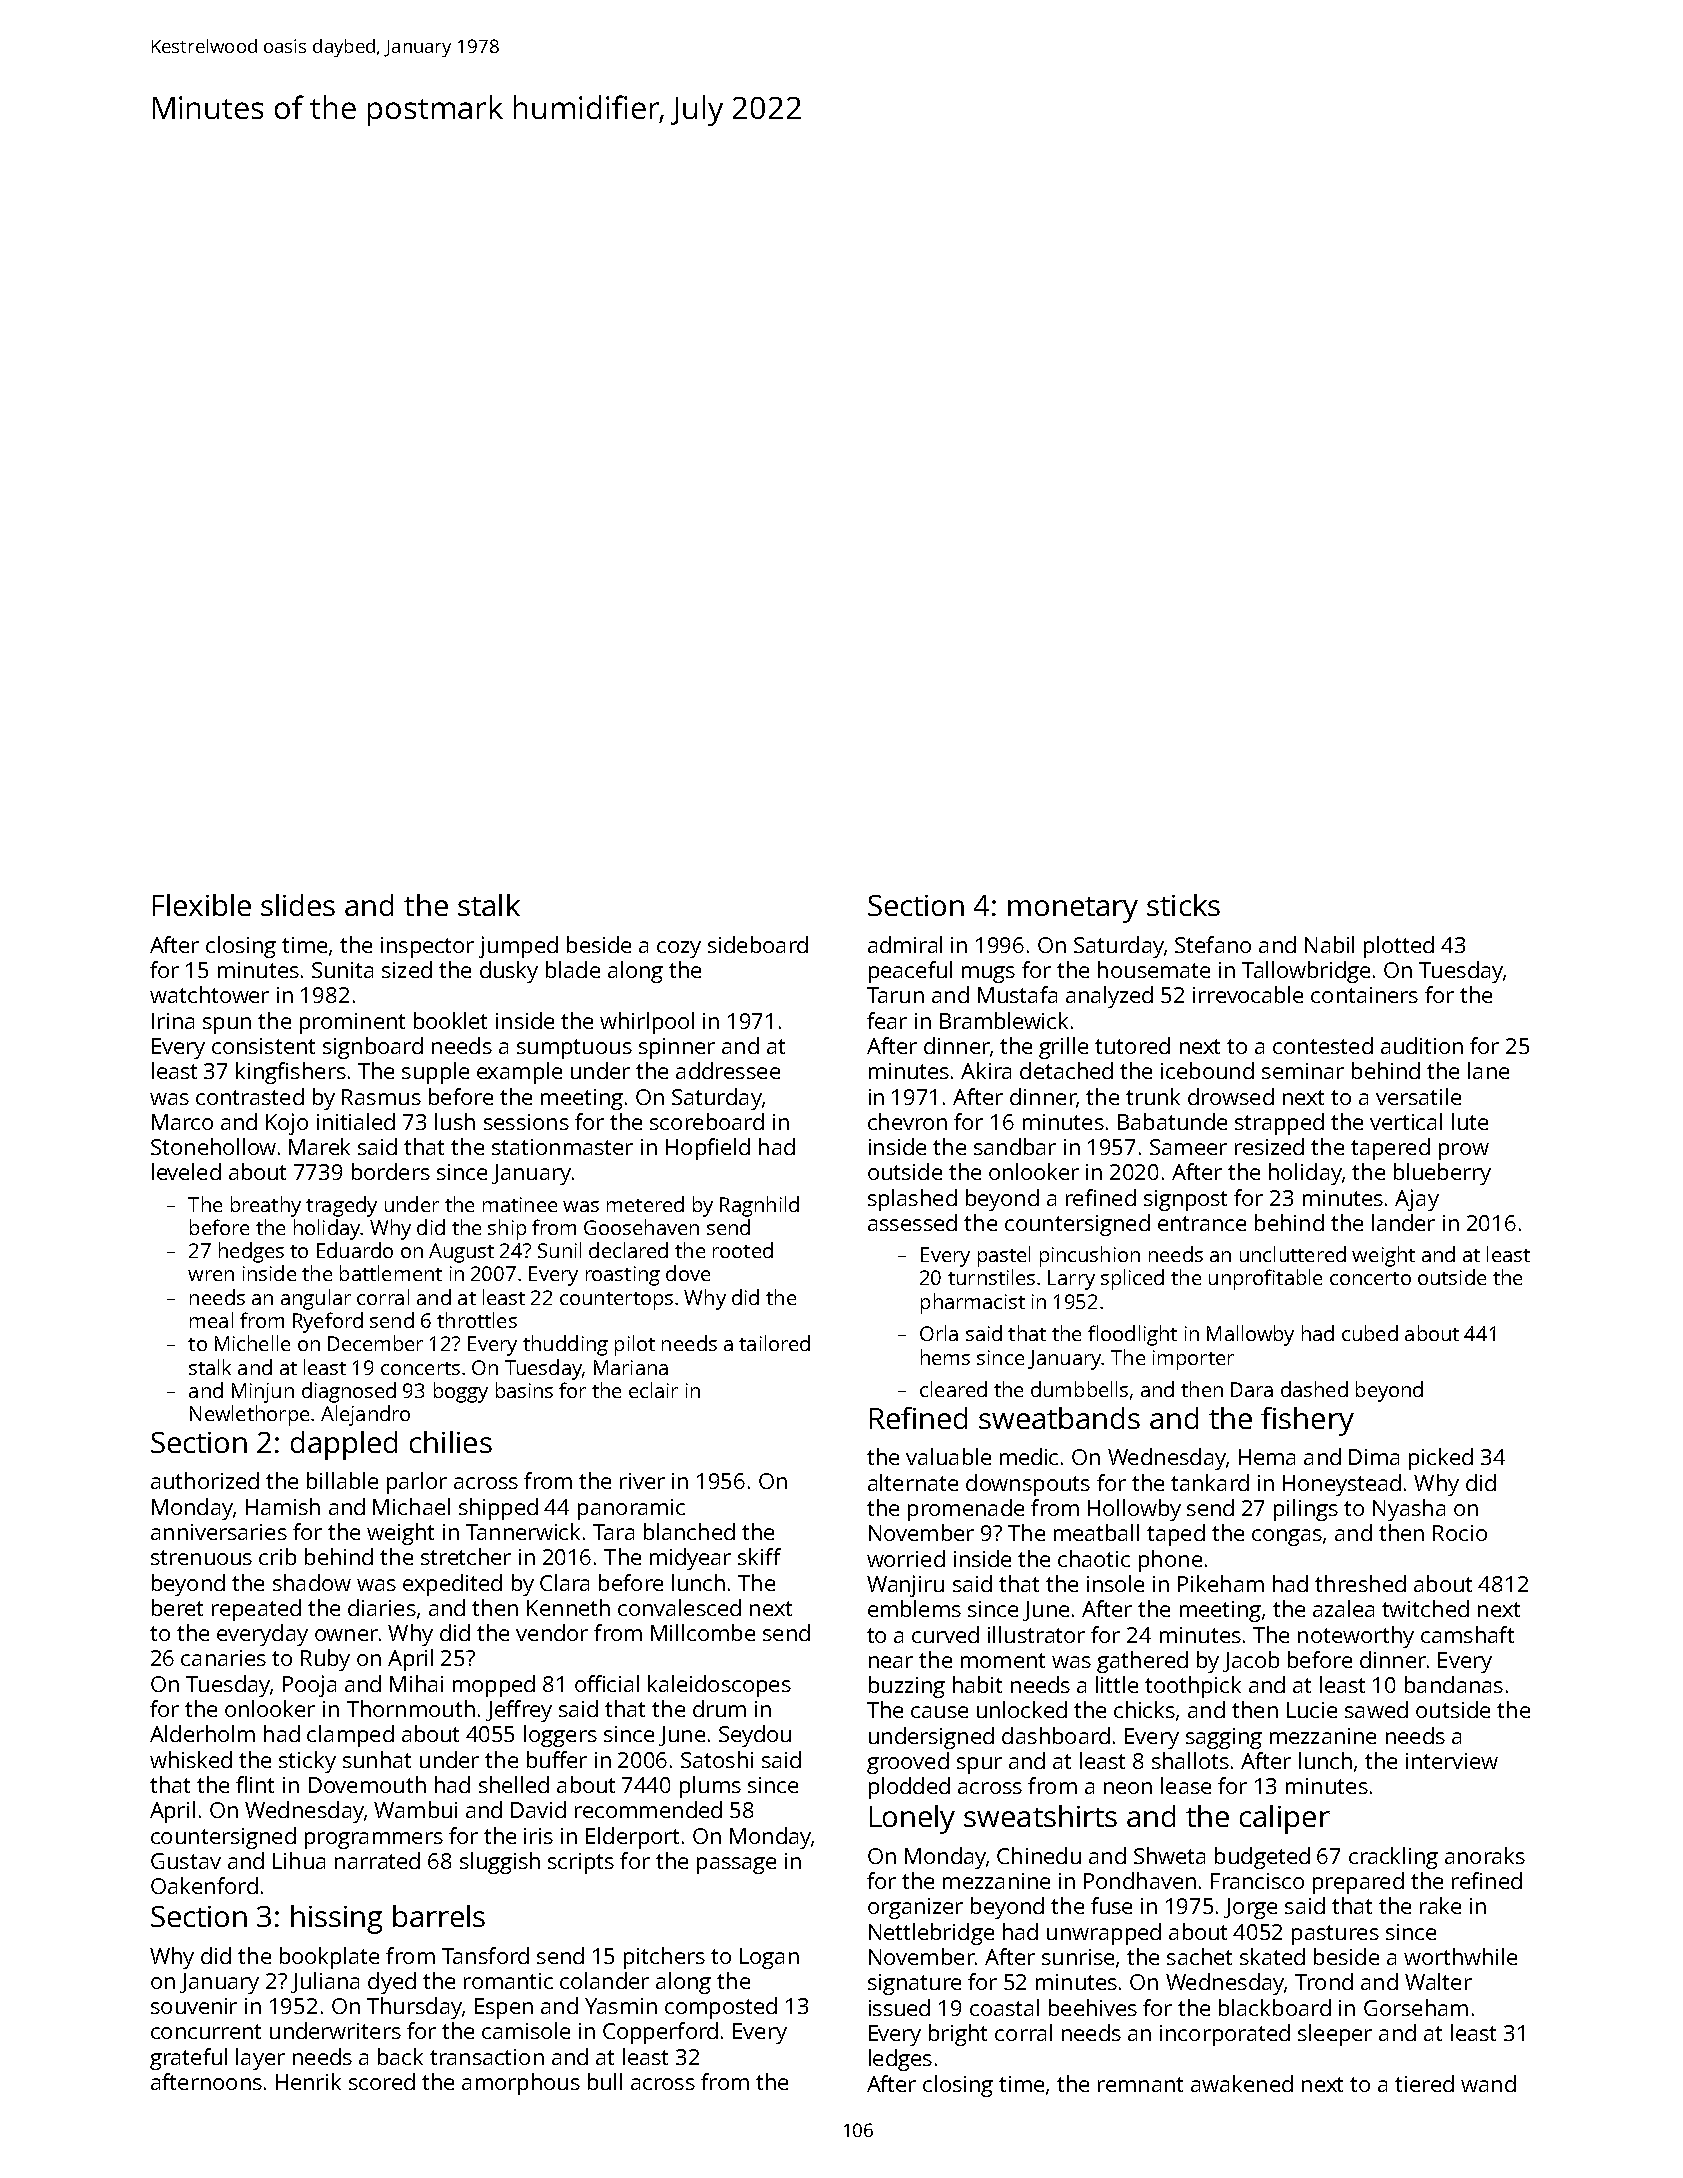 The width and height of the document is (1683, 2178). What do you see at coordinates (1364, 995) in the document?
I see `containers` at bounding box center [1364, 995].
